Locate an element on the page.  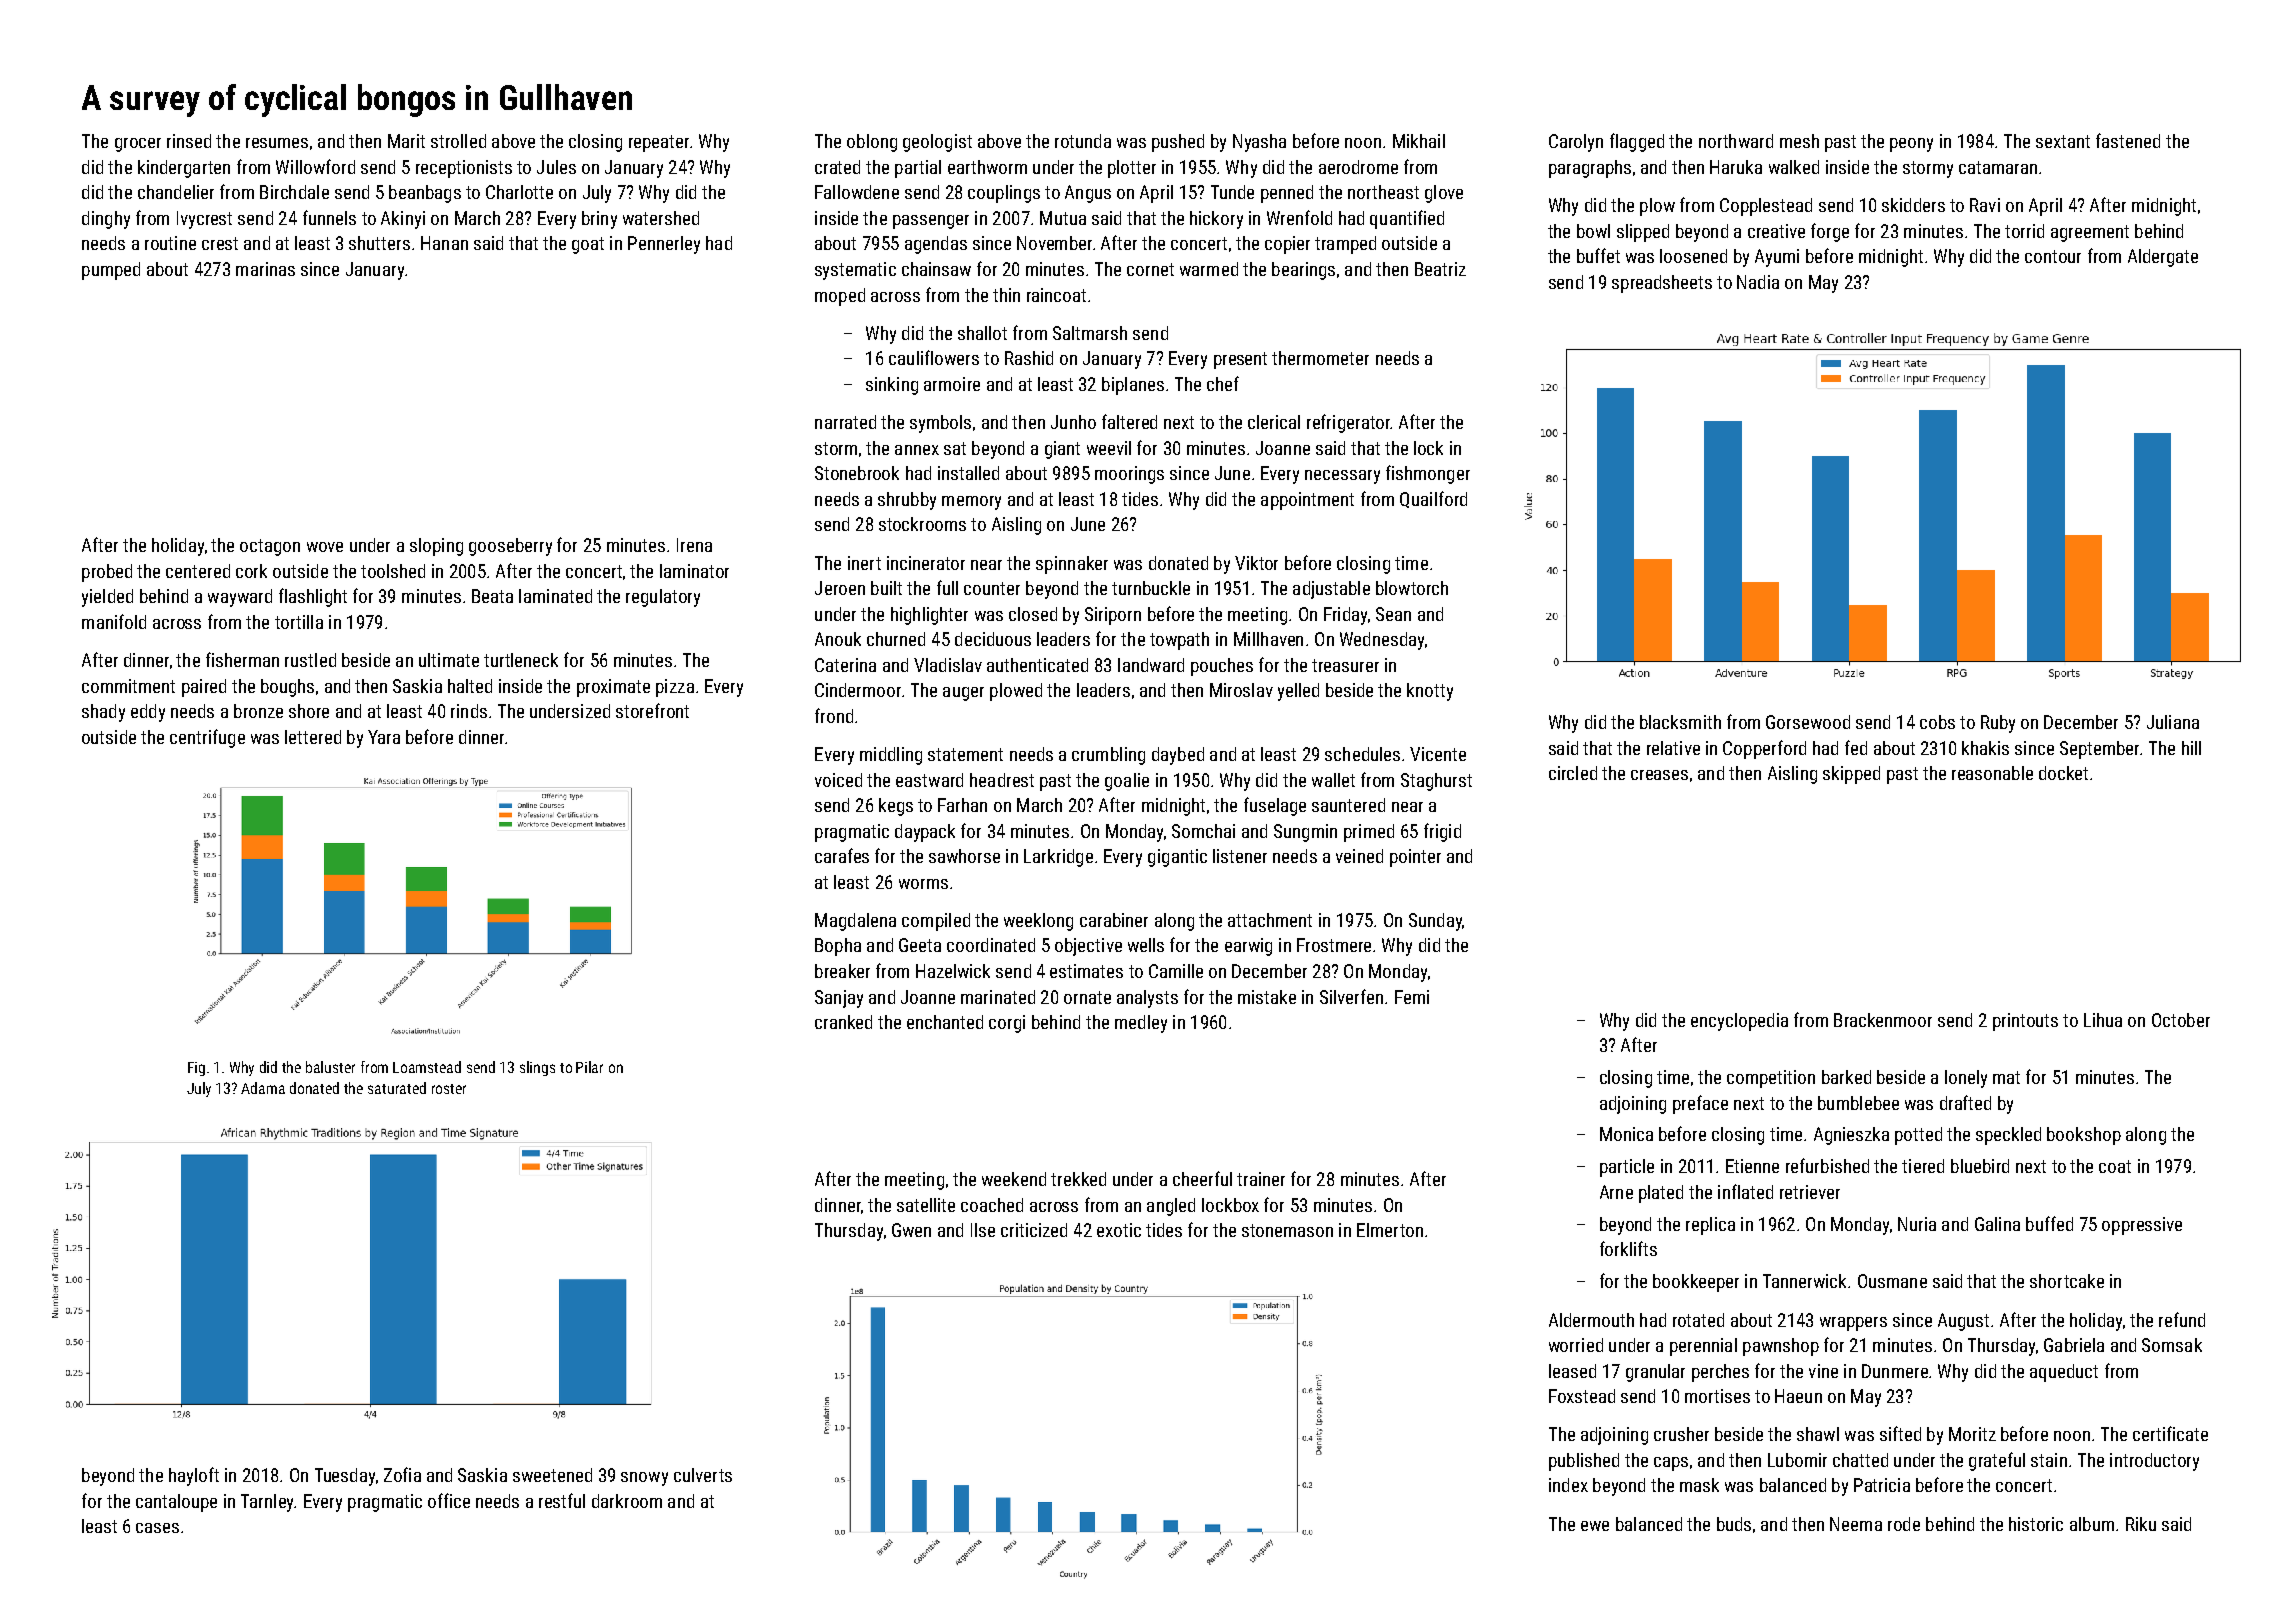
chainsaw is located at coordinates (936, 269).
